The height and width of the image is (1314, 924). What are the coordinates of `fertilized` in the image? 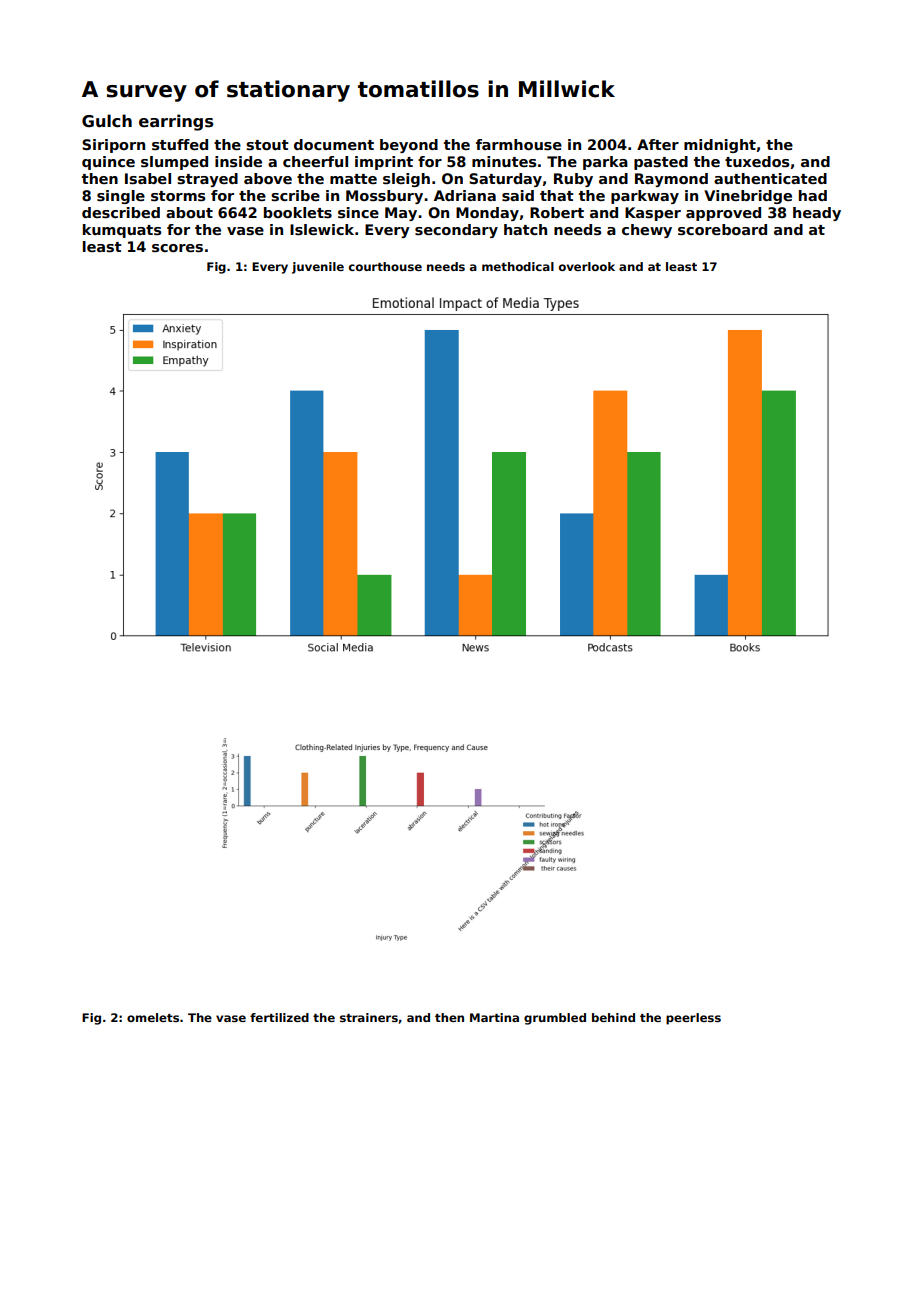 It's located at (279, 1017).
